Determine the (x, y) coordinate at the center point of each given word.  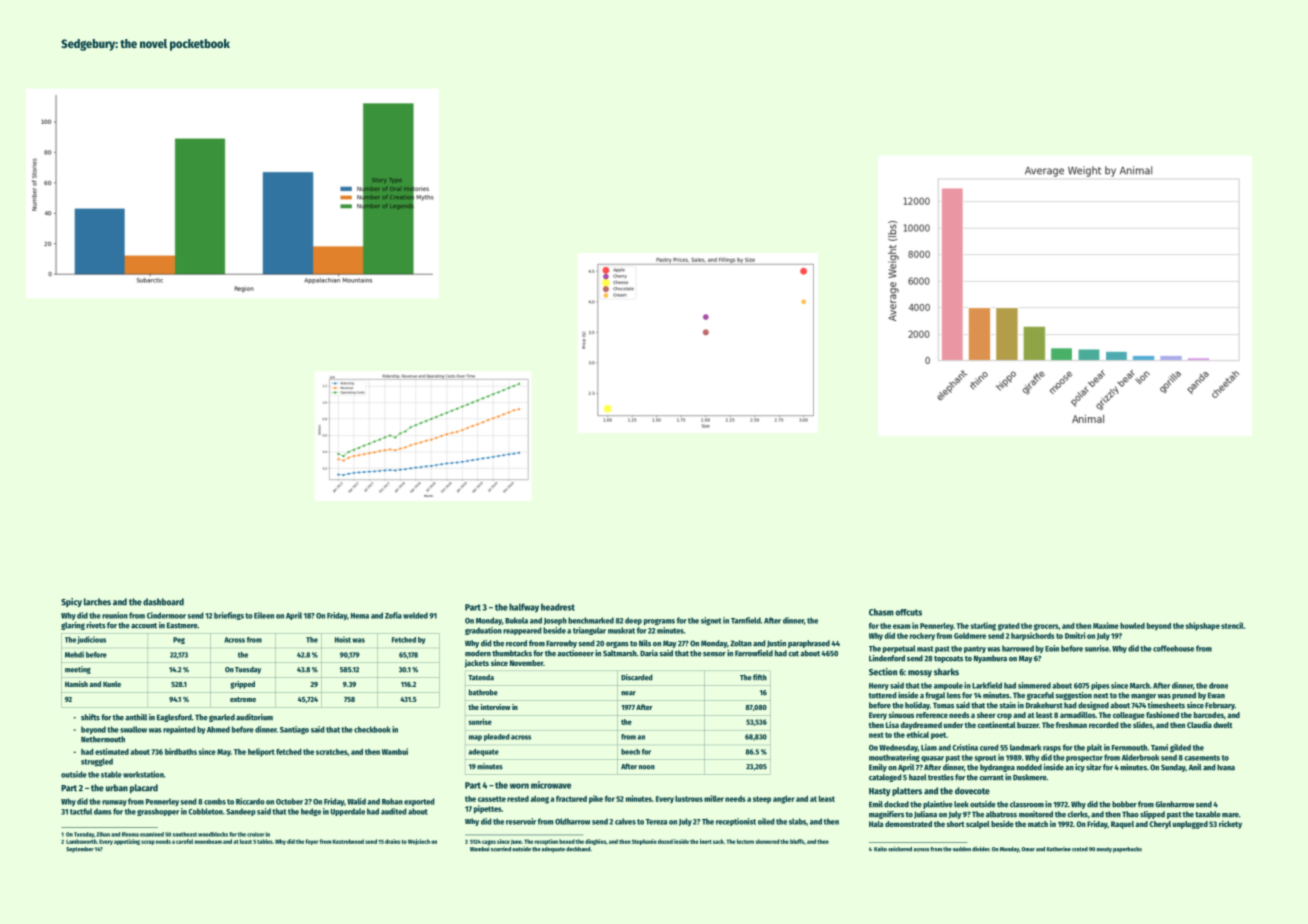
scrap (148, 842)
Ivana (1226, 767)
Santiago (294, 730)
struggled (97, 762)
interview (495, 707)
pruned (1184, 696)
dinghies (595, 842)
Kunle (112, 684)
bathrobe (483, 692)
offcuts (909, 612)
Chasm (881, 612)
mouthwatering (894, 758)
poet (938, 736)
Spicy (71, 602)
